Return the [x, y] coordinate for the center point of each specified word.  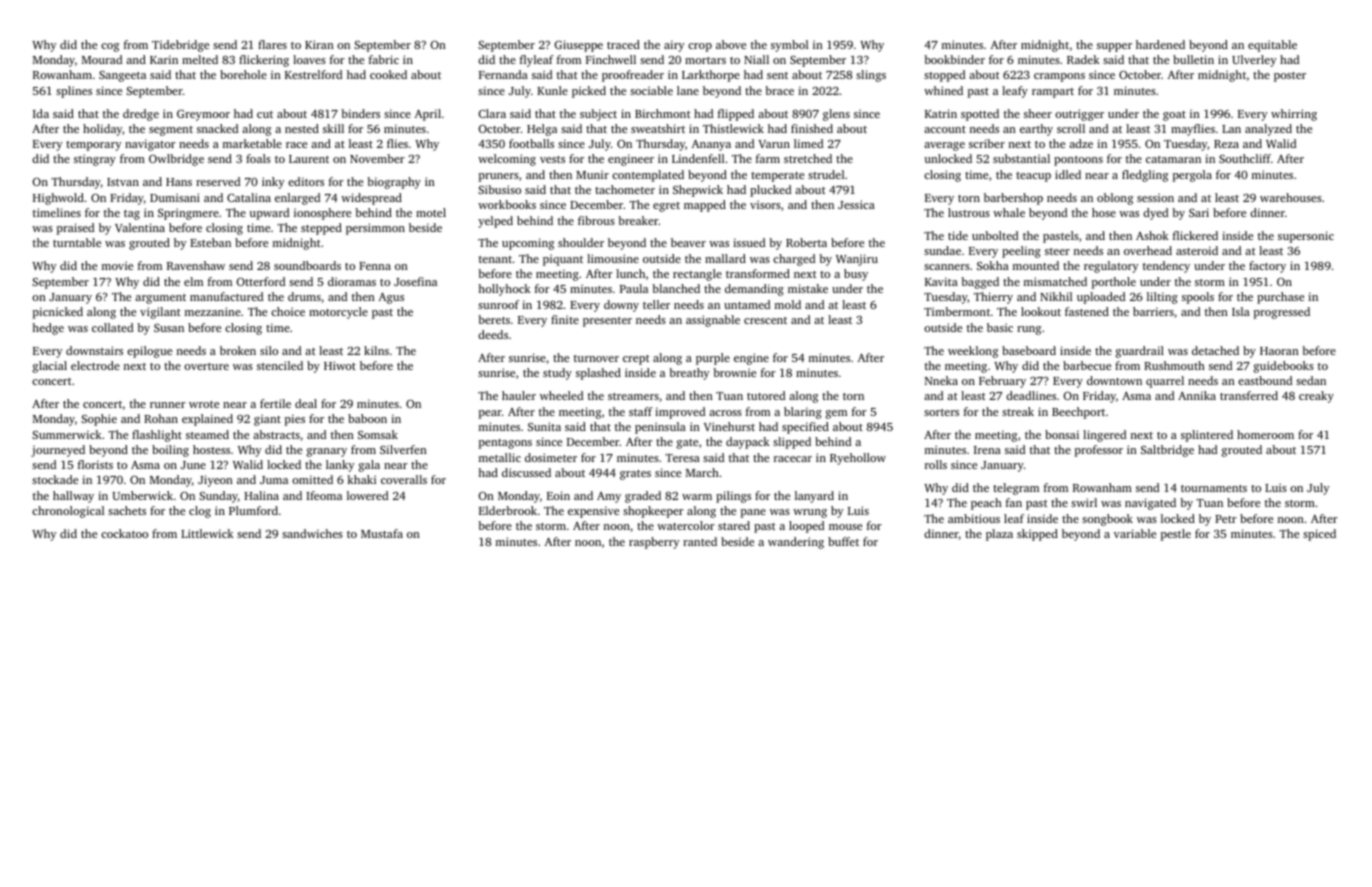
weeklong [973, 352]
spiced [1319, 535]
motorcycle [338, 313]
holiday [102, 130]
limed [808, 143]
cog [110, 47]
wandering [796, 543]
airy [674, 46]
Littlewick [207, 533]
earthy [1036, 130]
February [1002, 382]
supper [1114, 47]
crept [636, 360]
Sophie [99, 420]
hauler [519, 395]
